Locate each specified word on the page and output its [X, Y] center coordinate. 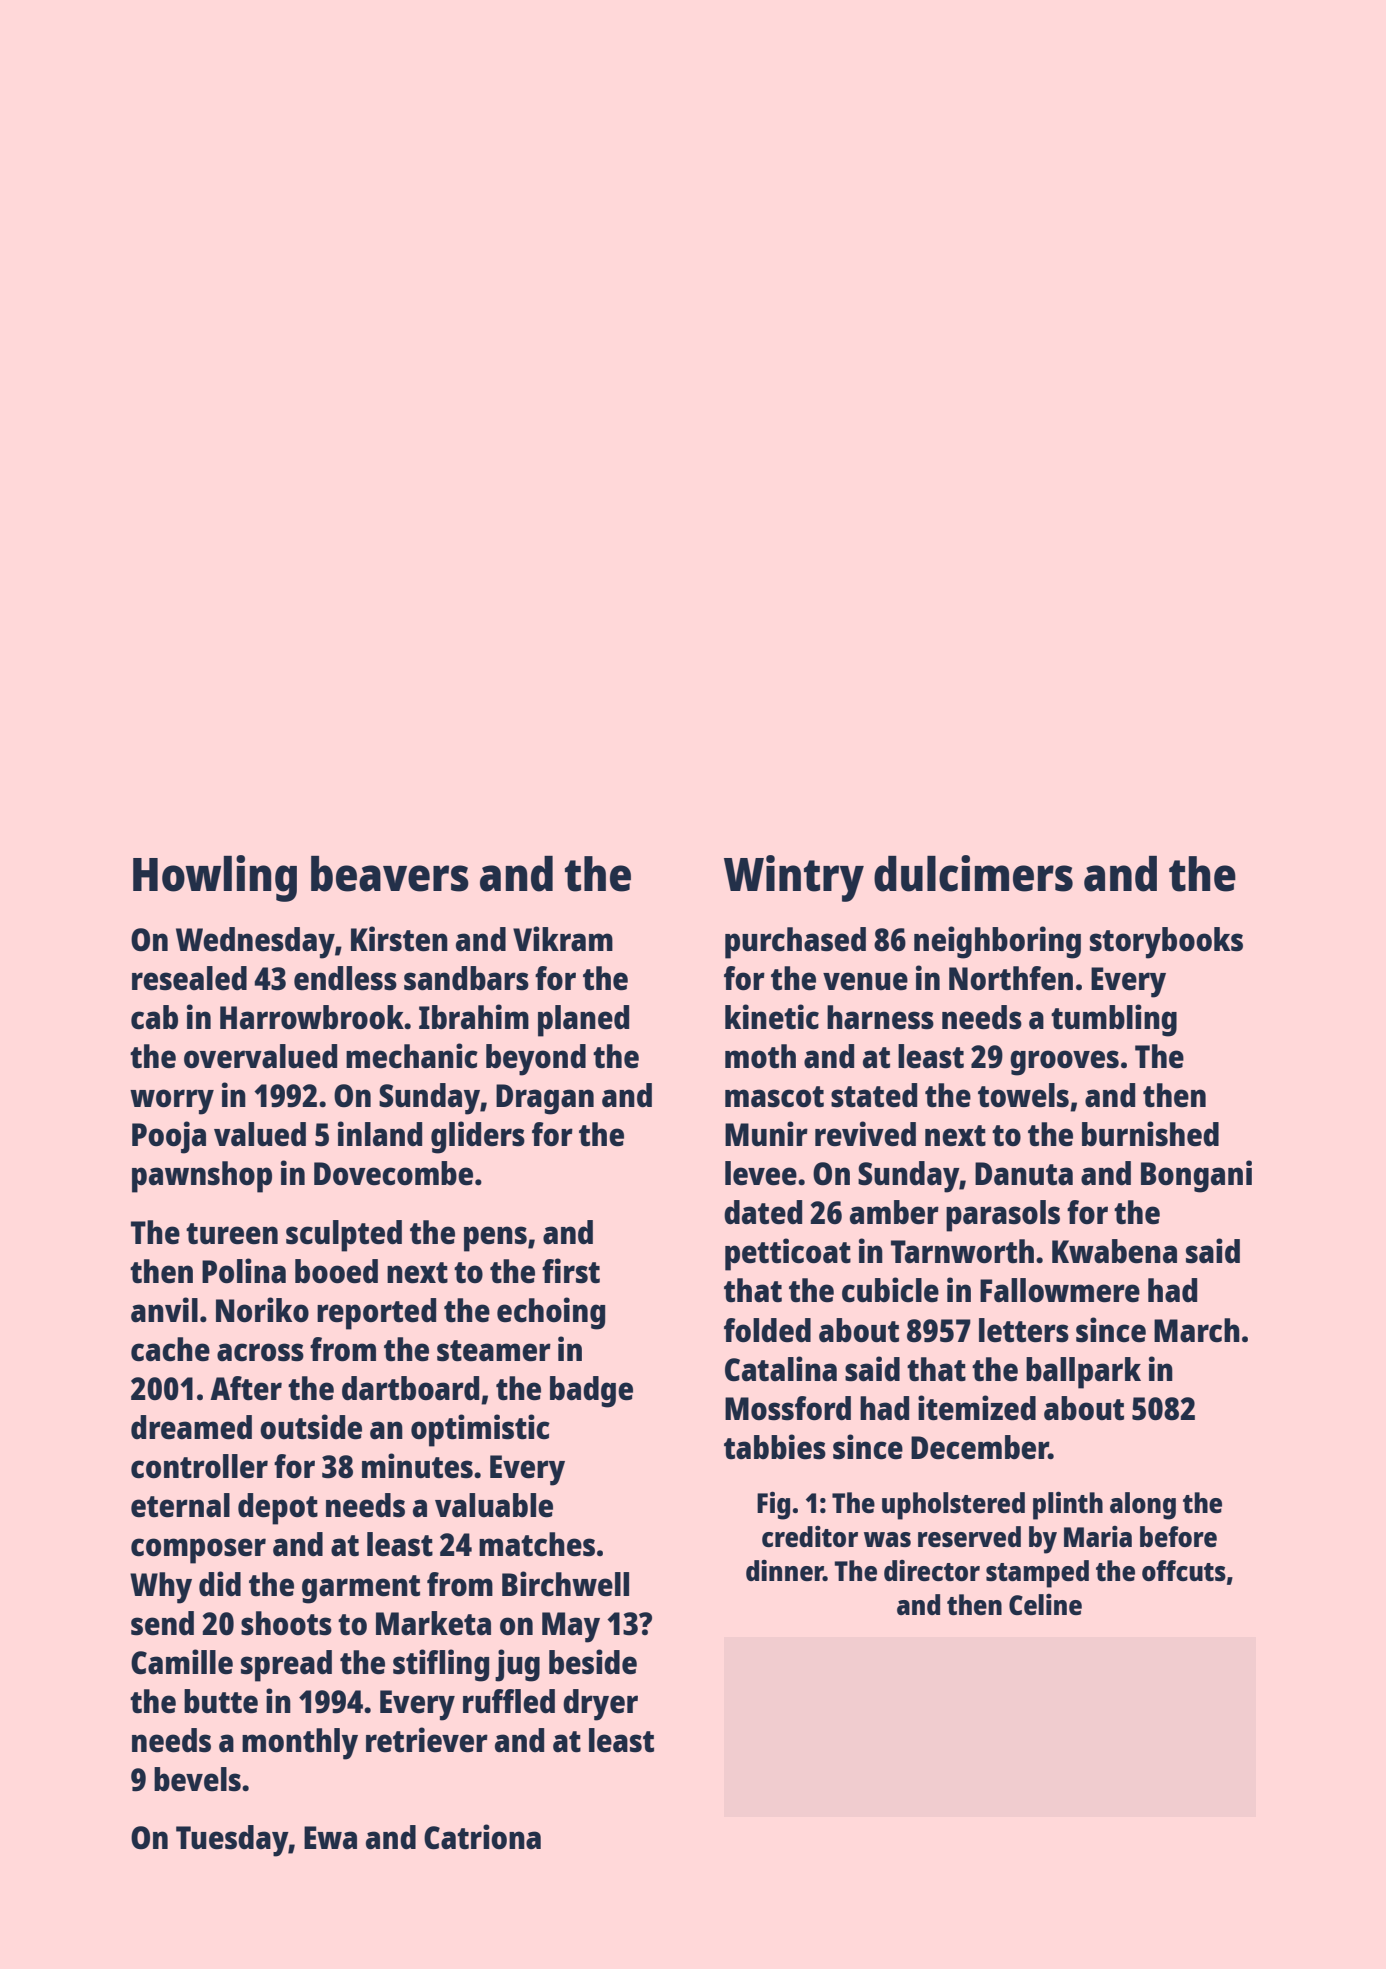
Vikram [563, 938]
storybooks [1166, 943]
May [571, 1627]
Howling [215, 878]
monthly [300, 1744]
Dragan [545, 1099]
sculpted [344, 1236]
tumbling [1114, 1020]
